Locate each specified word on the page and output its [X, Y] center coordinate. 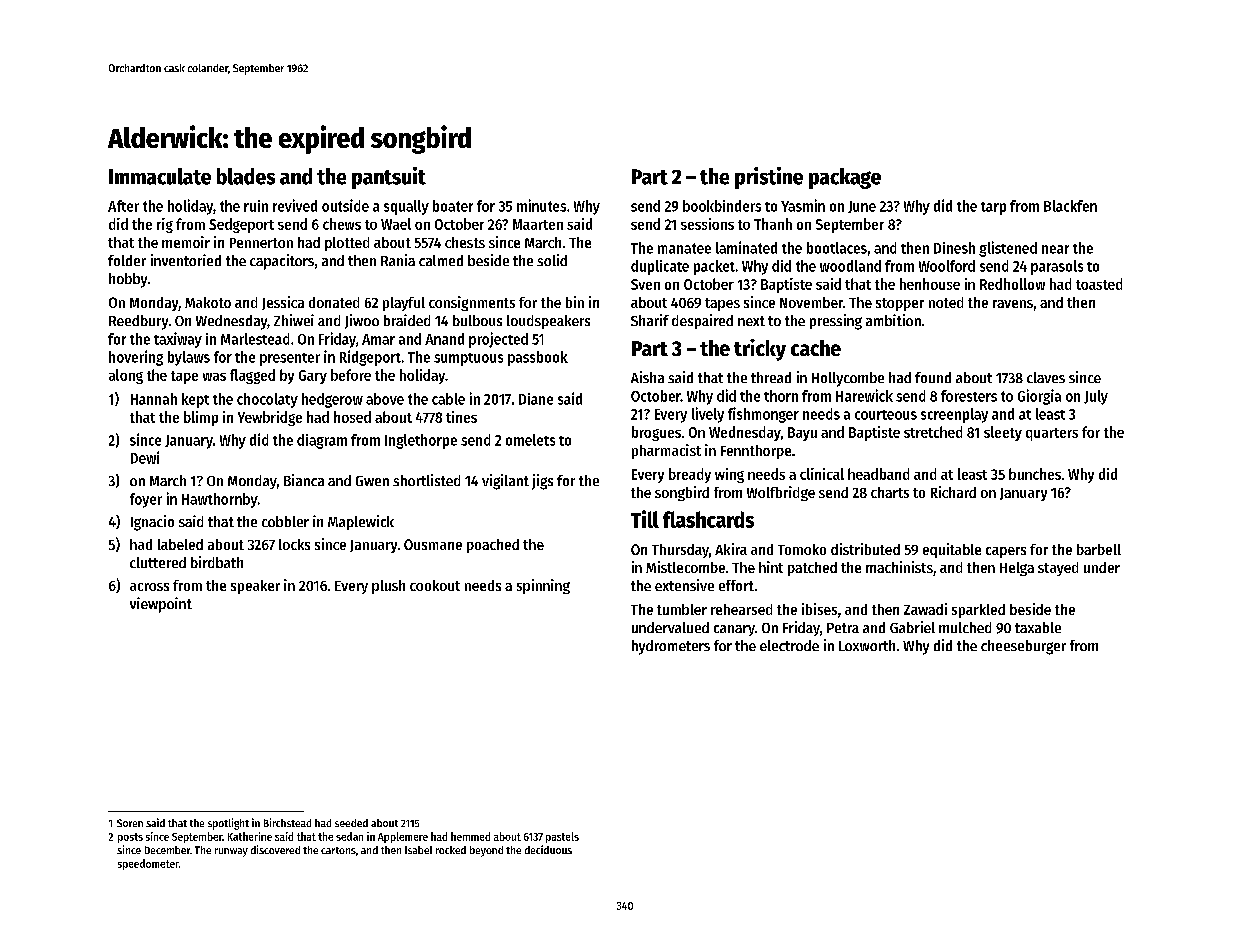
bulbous [477, 320]
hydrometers [671, 647]
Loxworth [867, 645]
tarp [993, 208]
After [123, 206]
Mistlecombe [685, 567]
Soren [130, 823]
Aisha [647, 377]
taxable [1038, 627]
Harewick [864, 395]
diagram [322, 441]
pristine [769, 178]
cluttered [158, 562]
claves [1046, 377]
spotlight [228, 824]
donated [334, 302]
